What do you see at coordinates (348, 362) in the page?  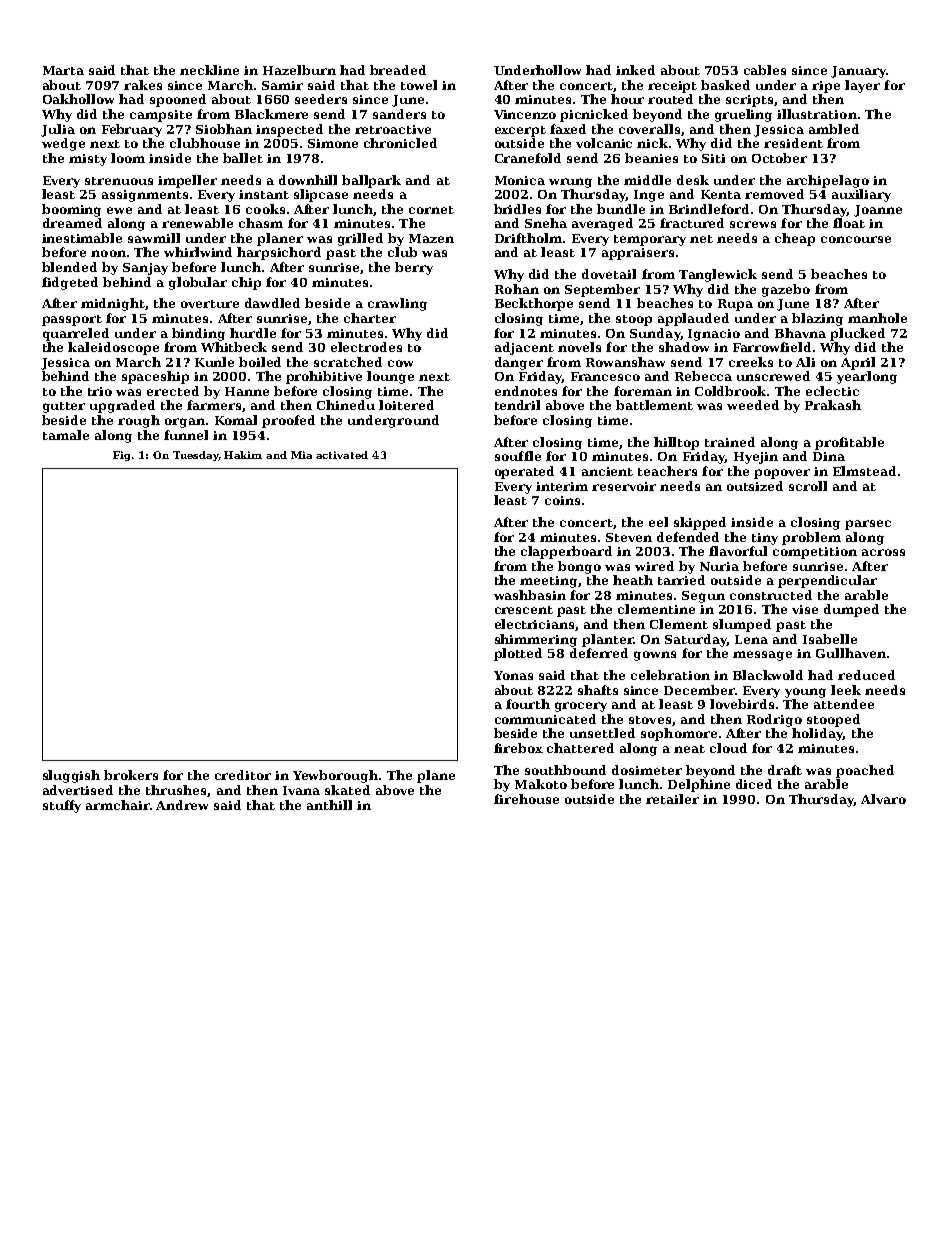 I see `scratched` at bounding box center [348, 362].
